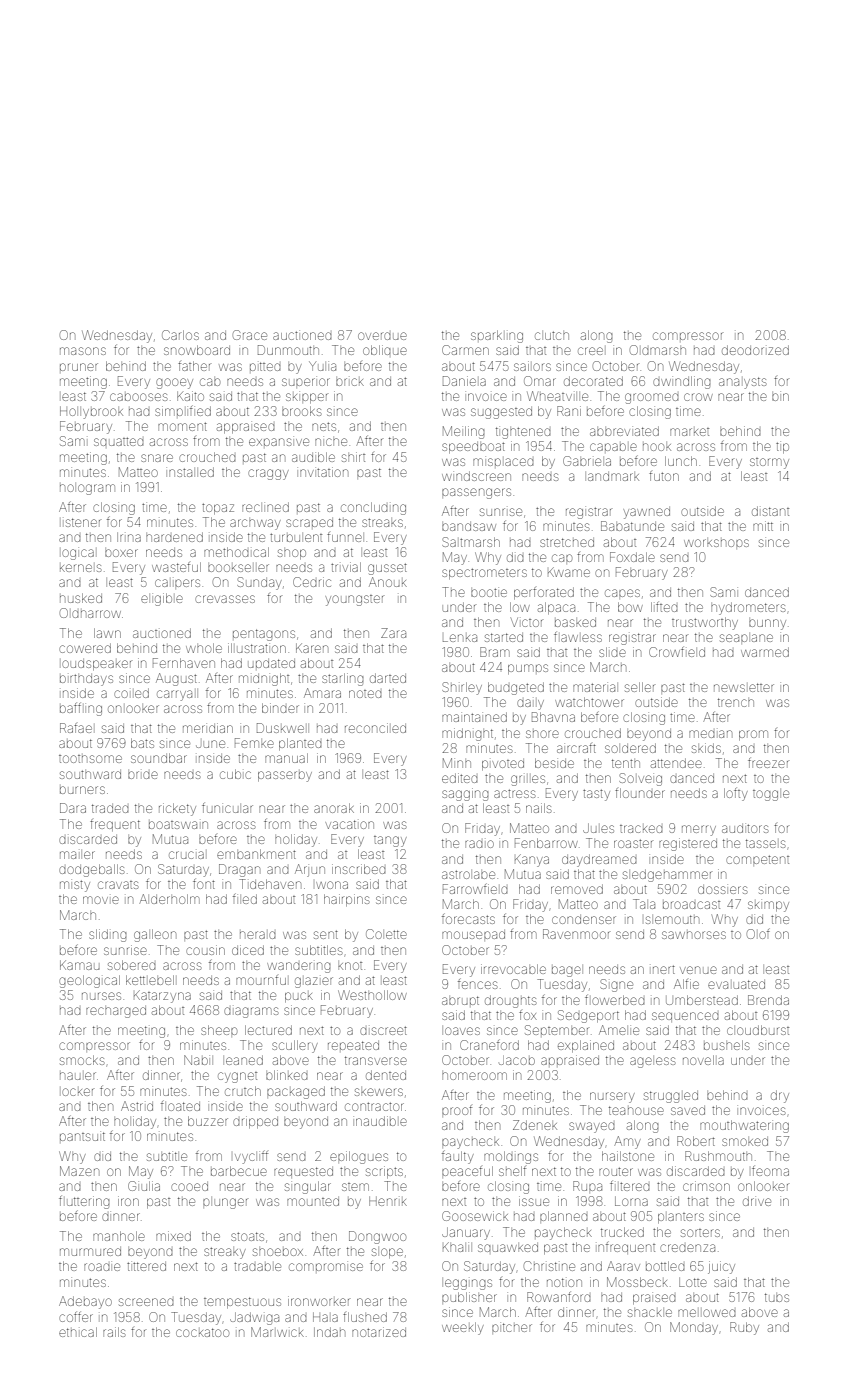  I want to click on June, so click(210, 744).
